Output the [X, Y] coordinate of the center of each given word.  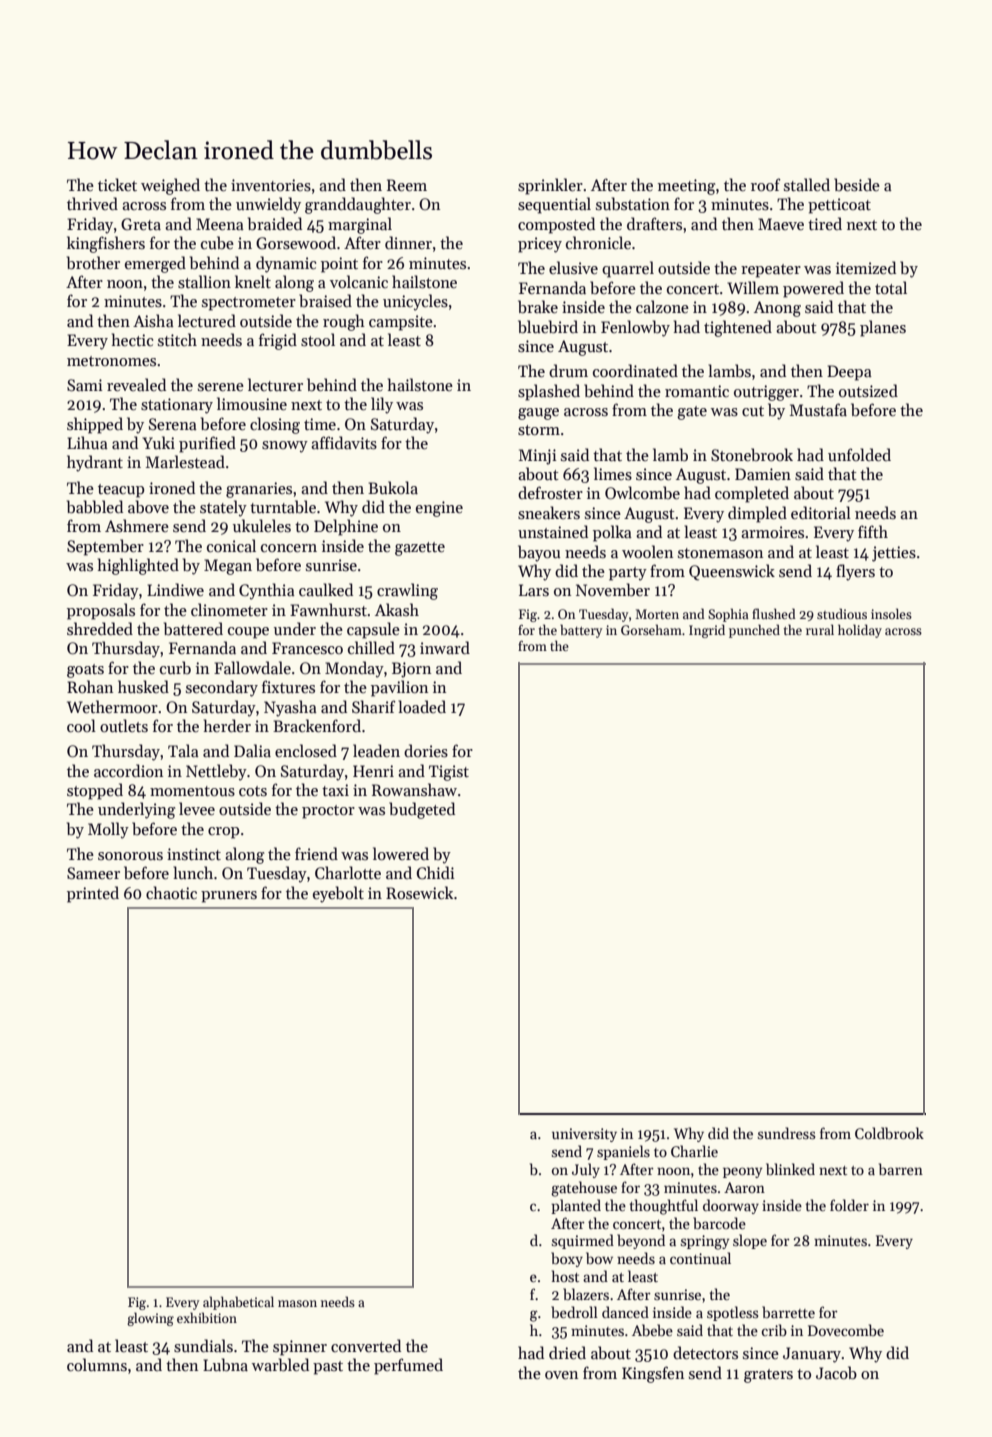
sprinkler [550, 186]
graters [768, 1376]
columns [97, 1364]
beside [857, 185]
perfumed [408, 1366]
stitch [177, 339]
